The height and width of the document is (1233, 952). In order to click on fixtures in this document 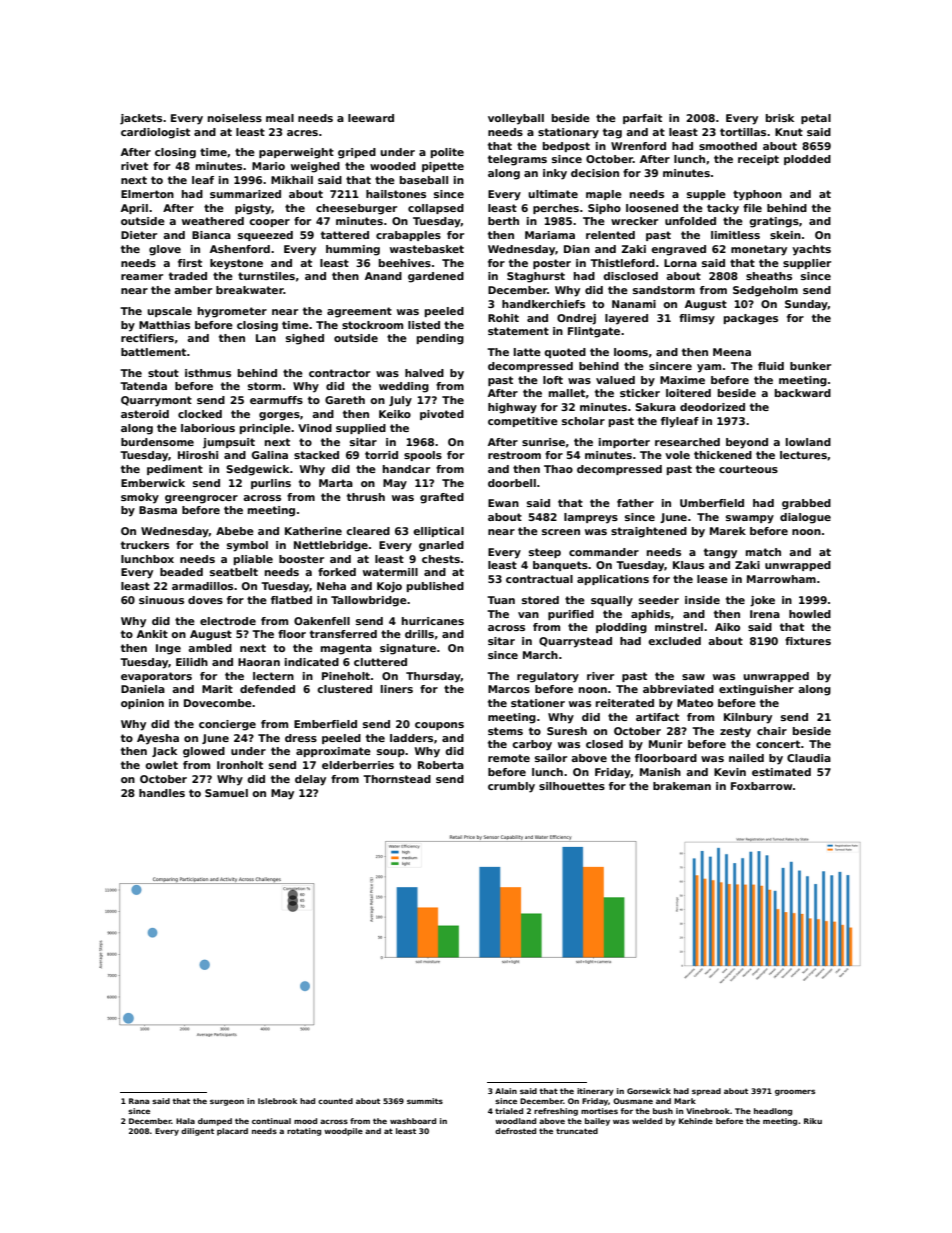, I will do `click(808, 641)`.
